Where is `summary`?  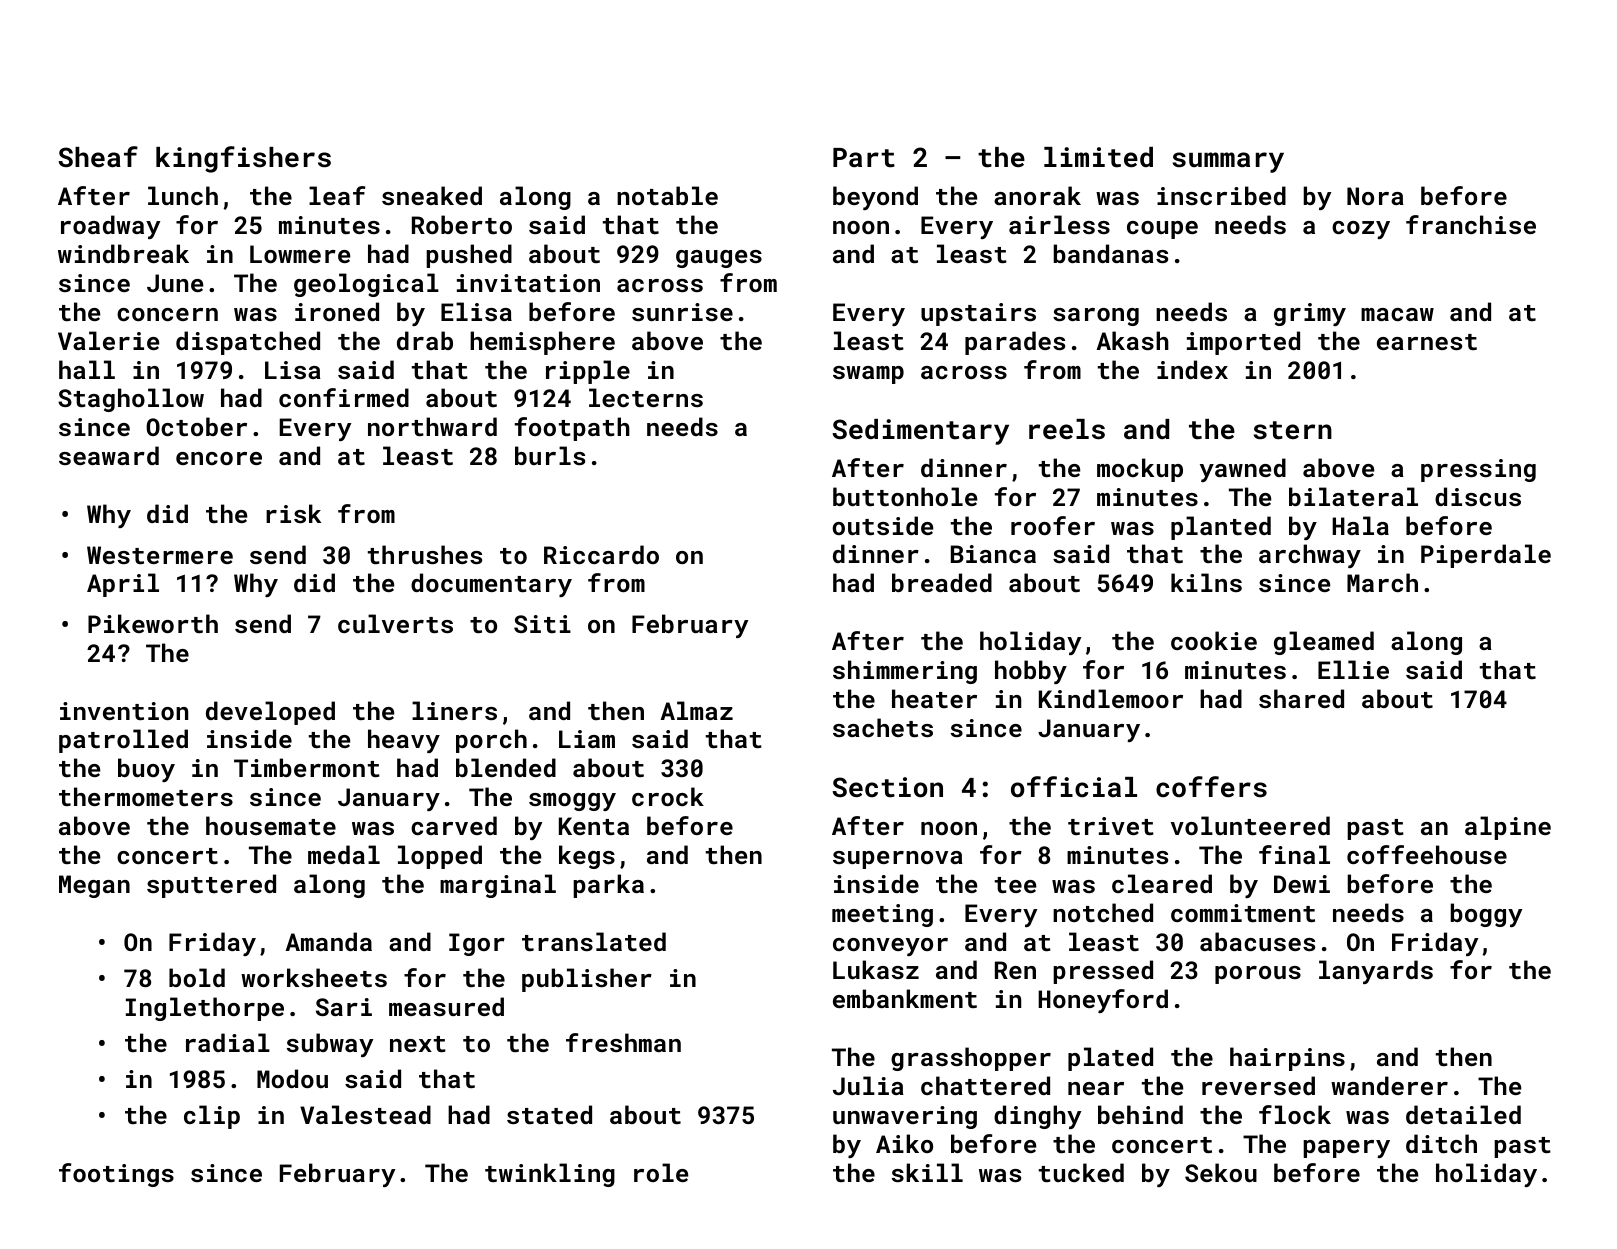
summary is located at coordinates (1228, 162).
